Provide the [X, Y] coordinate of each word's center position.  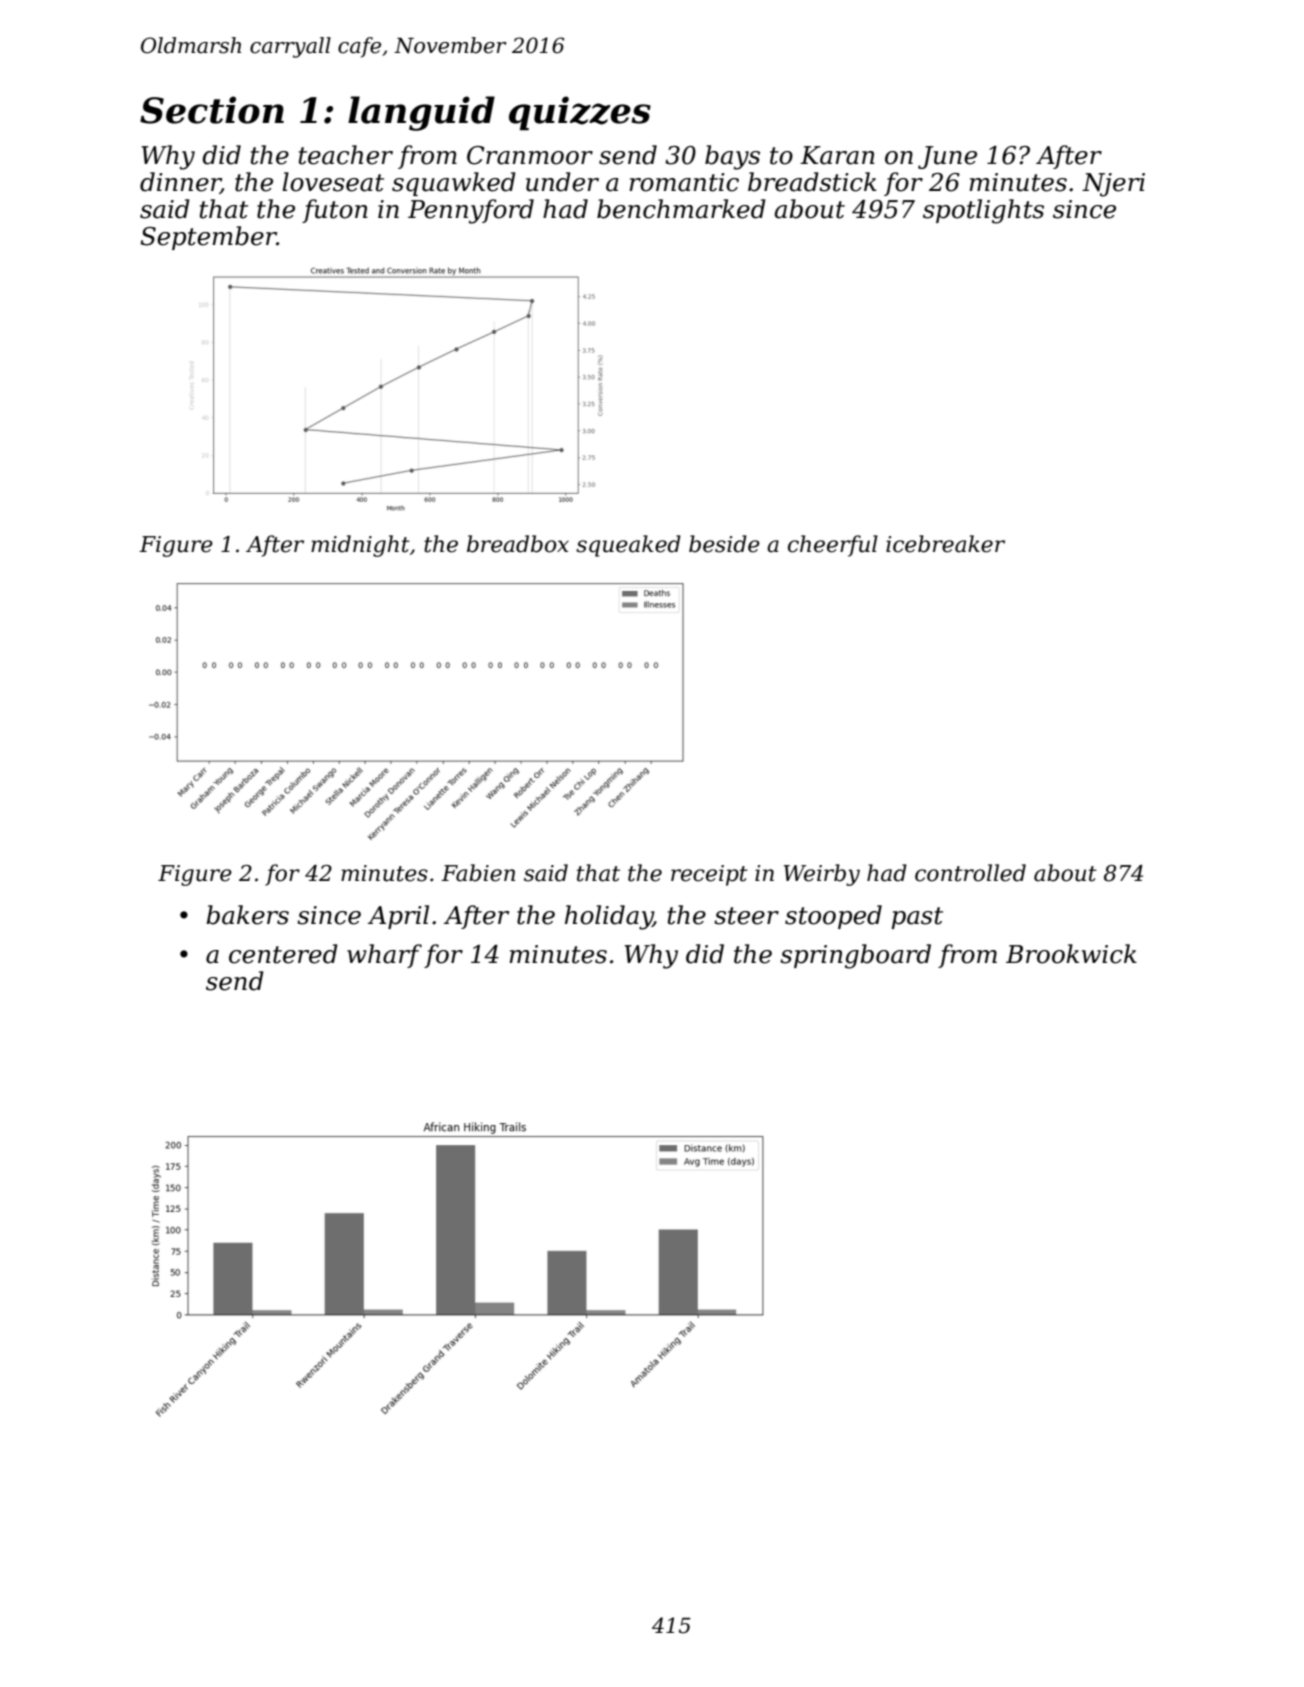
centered [283, 954]
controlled [970, 873]
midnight [360, 546]
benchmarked [681, 209]
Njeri [1113, 185]
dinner [180, 183]
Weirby [822, 875]
